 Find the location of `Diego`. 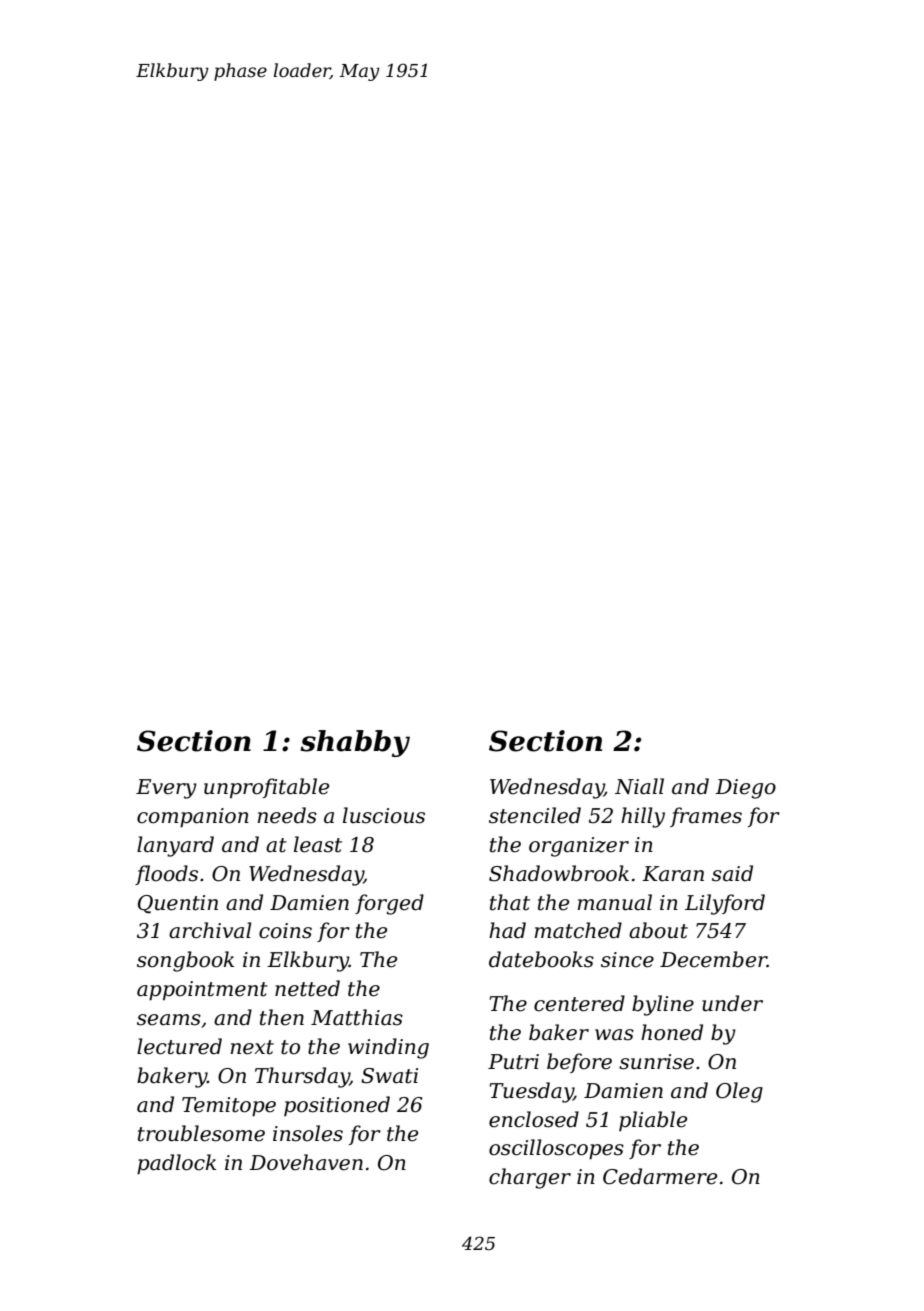

Diego is located at coordinates (745, 789).
